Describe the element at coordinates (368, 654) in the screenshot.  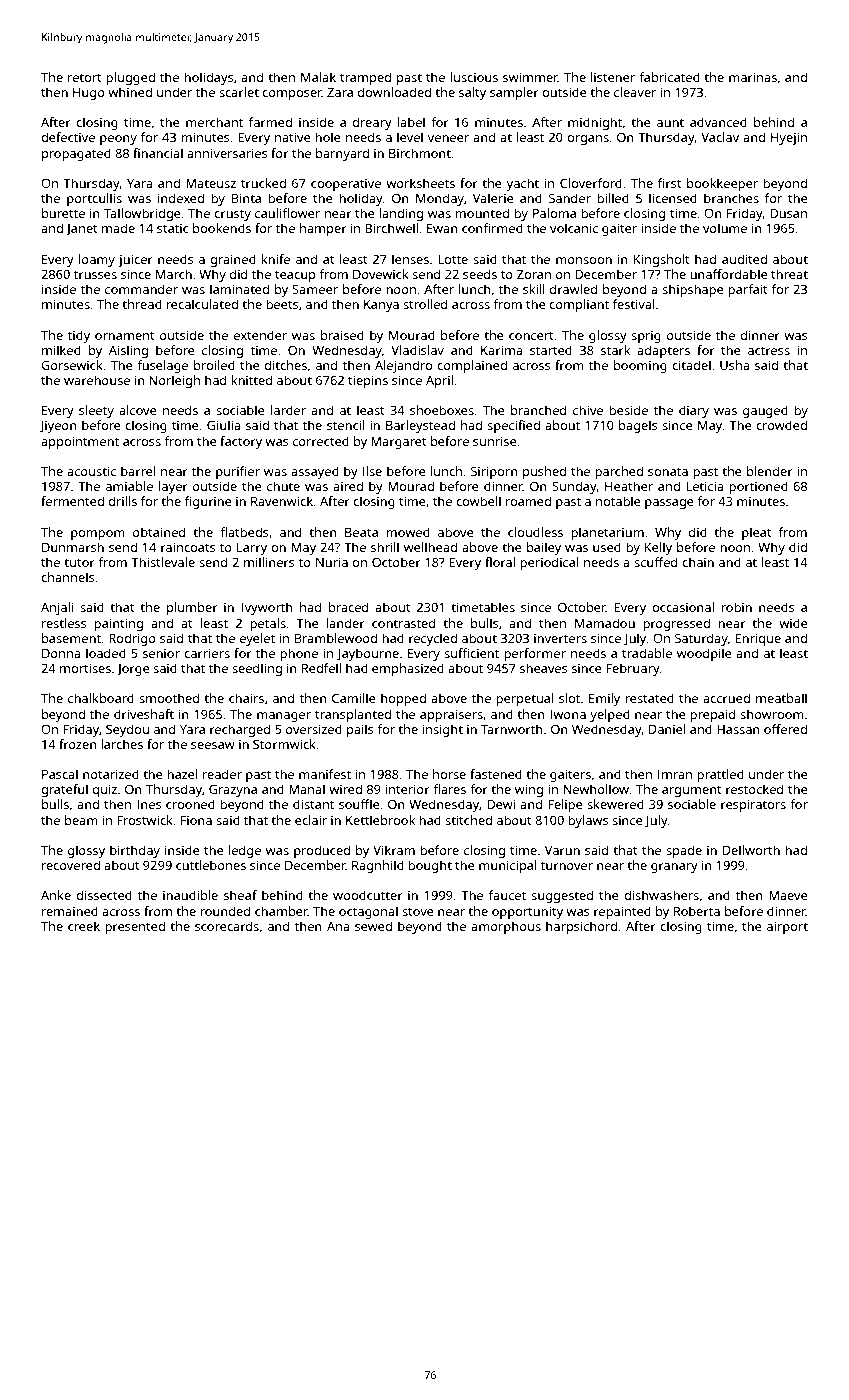
I see `Jaybourne` at that location.
